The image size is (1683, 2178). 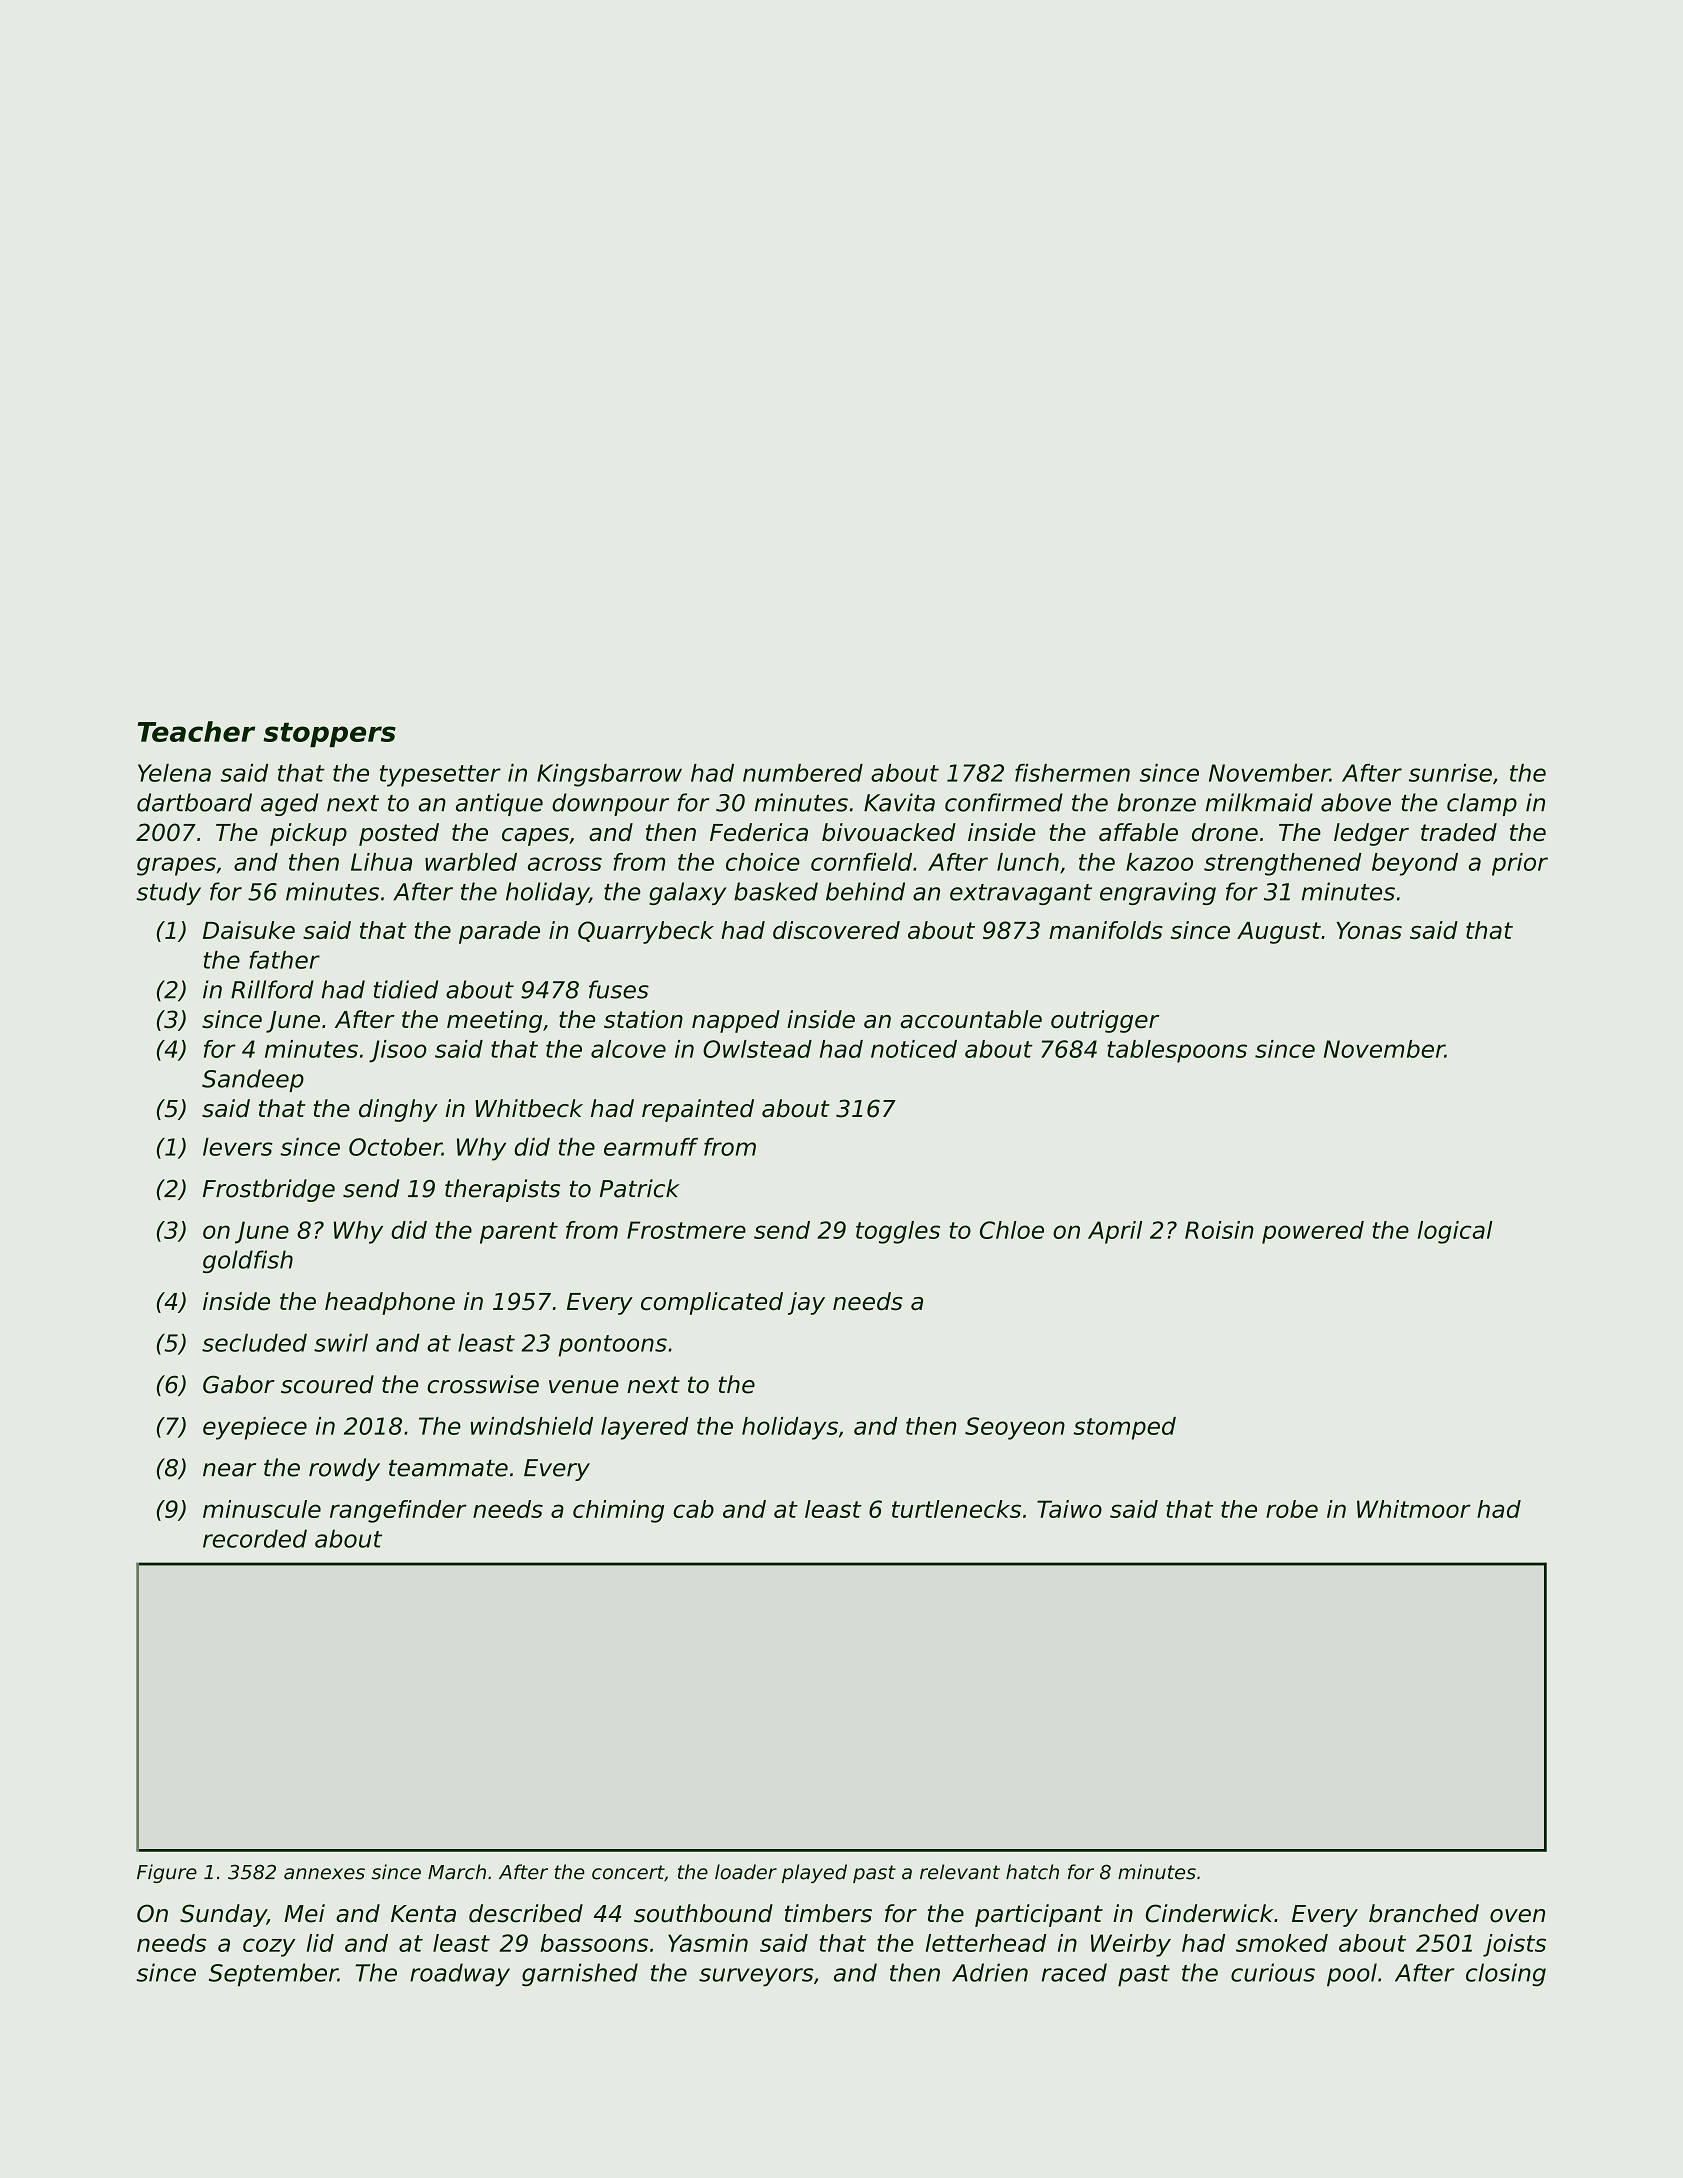 I want to click on Adrien, so click(x=990, y=1972).
